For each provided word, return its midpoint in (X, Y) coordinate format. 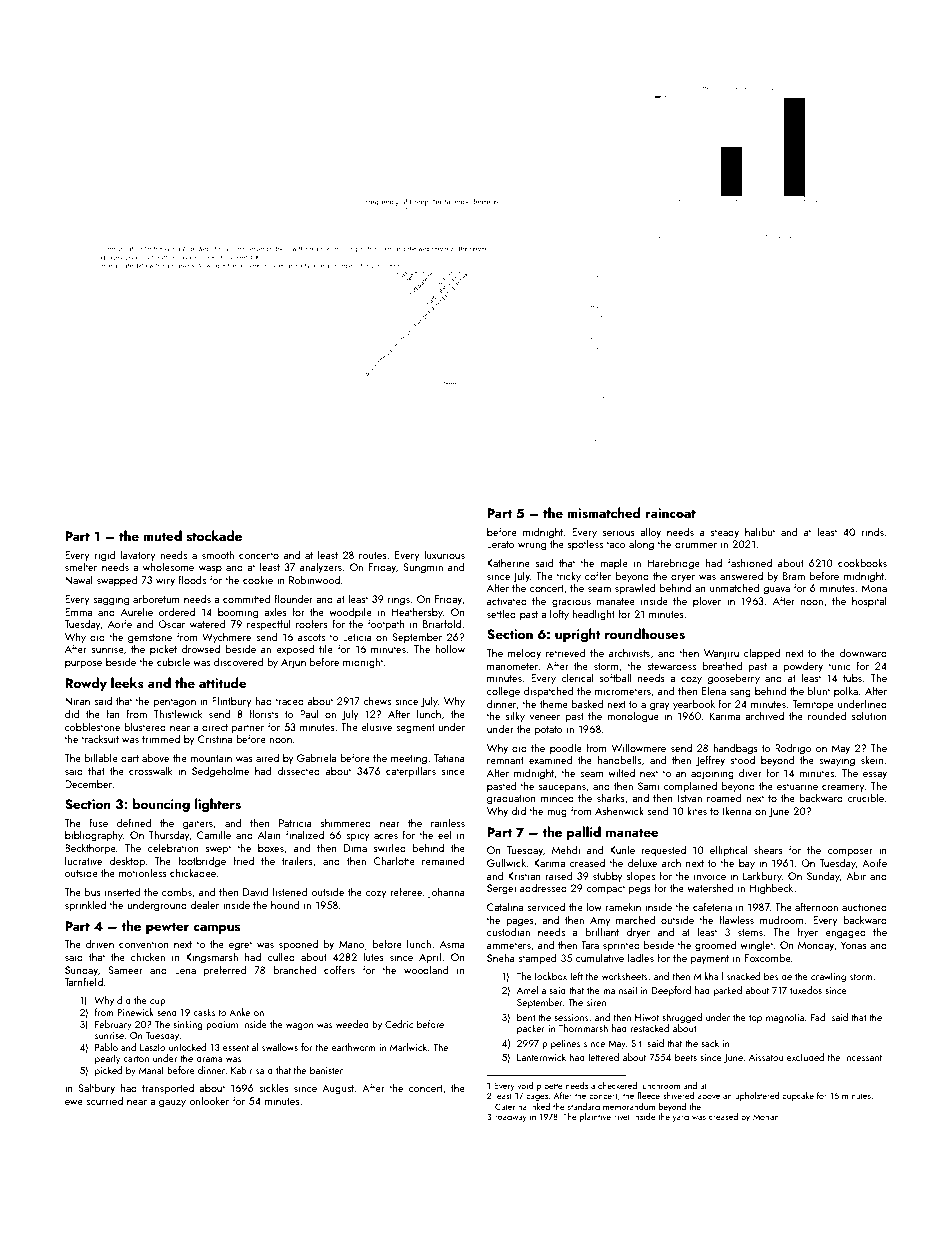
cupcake (798, 1096)
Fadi (819, 1017)
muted (162, 535)
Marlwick (408, 1047)
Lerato (501, 544)
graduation (511, 799)
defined (134, 822)
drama (209, 1058)
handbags (735, 749)
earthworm (353, 1047)
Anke (239, 1012)
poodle (566, 748)
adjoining (712, 774)
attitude (223, 682)
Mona (874, 588)
